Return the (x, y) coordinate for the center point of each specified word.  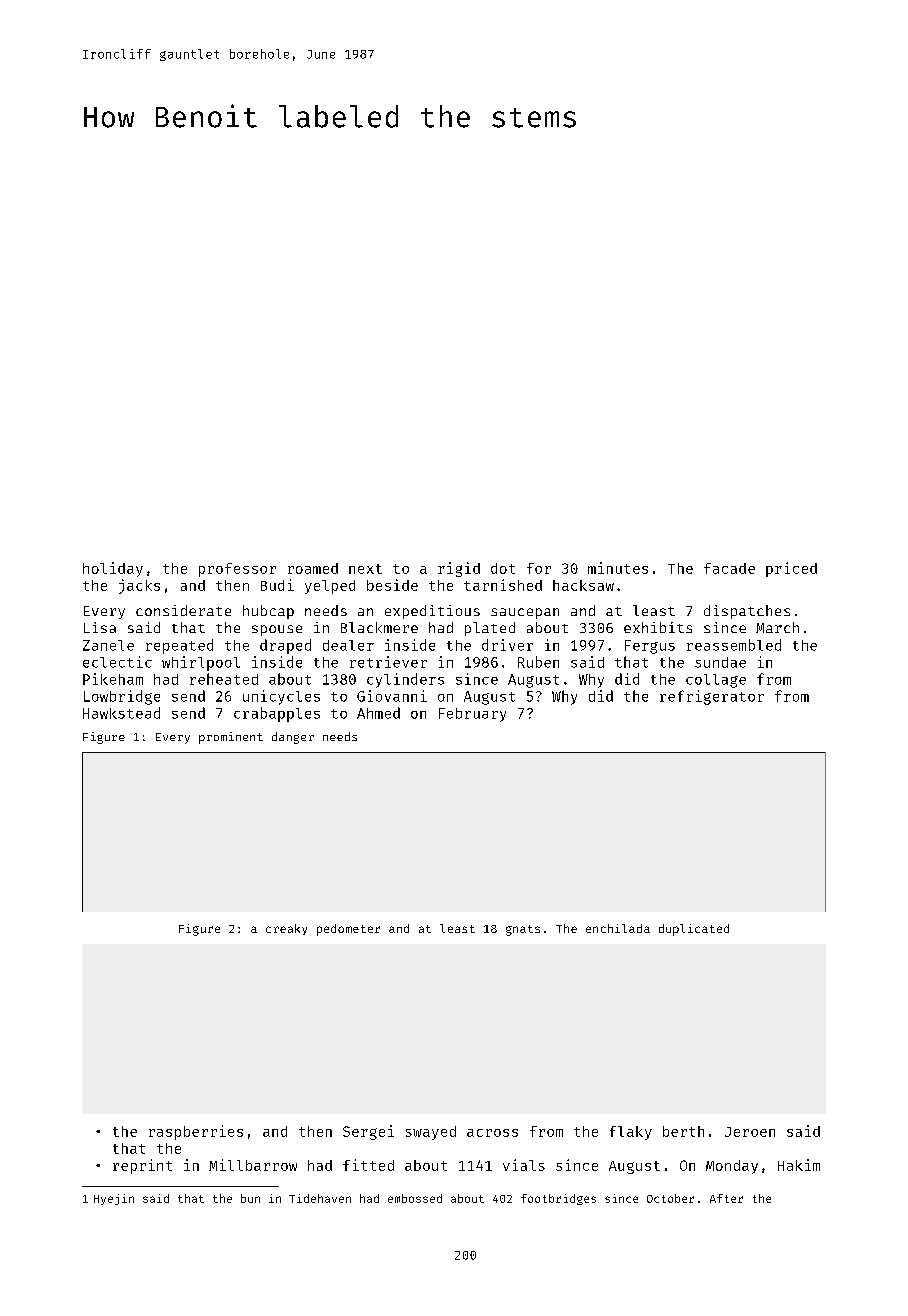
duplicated (694, 930)
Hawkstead (121, 713)
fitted (368, 1165)
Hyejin (114, 1199)
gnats (523, 930)
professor (237, 570)
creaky (286, 929)
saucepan (525, 613)
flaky (631, 1133)
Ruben (538, 662)
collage (716, 681)
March (777, 627)
